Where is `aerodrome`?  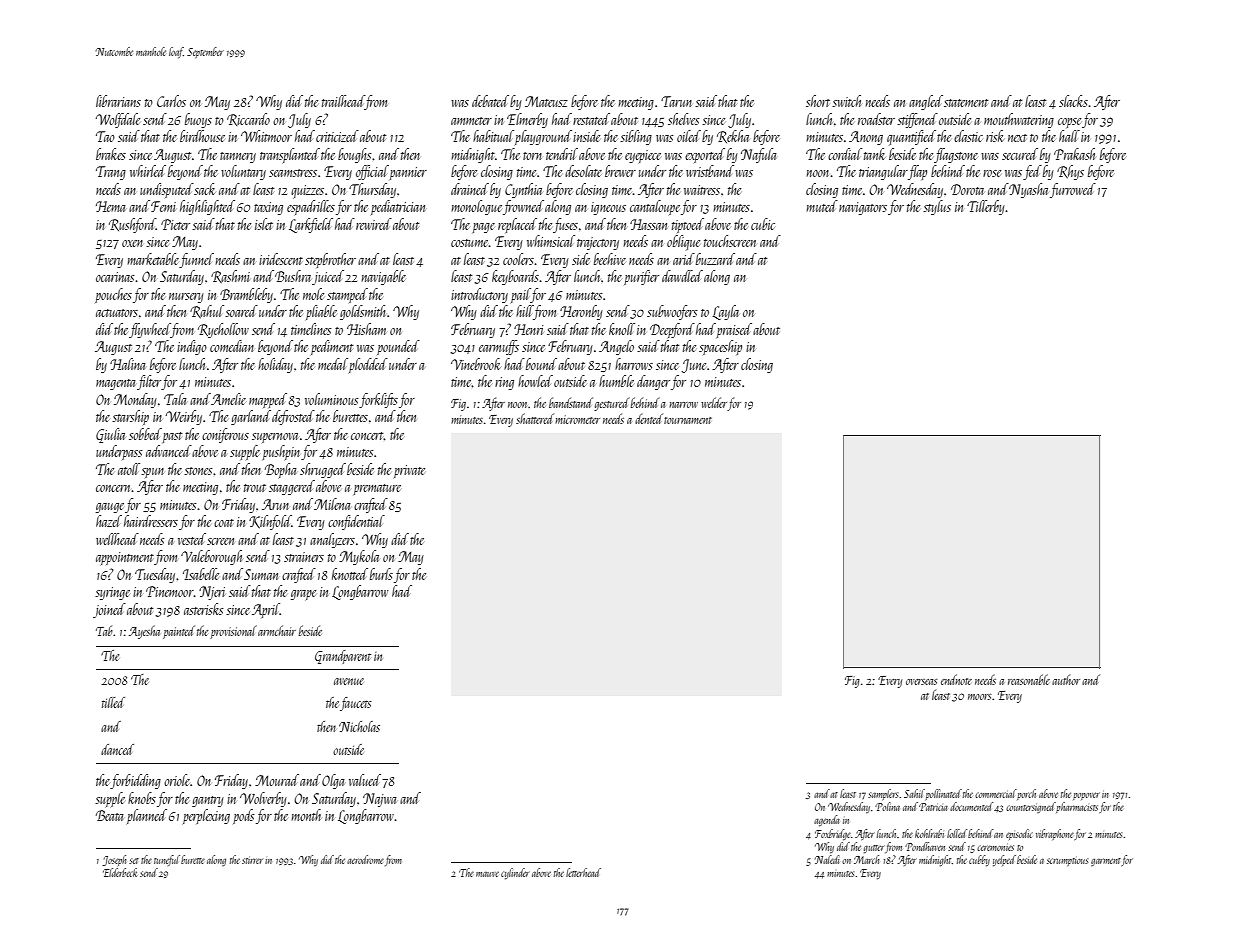 aerodrome is located at coordinates (365, 859).
